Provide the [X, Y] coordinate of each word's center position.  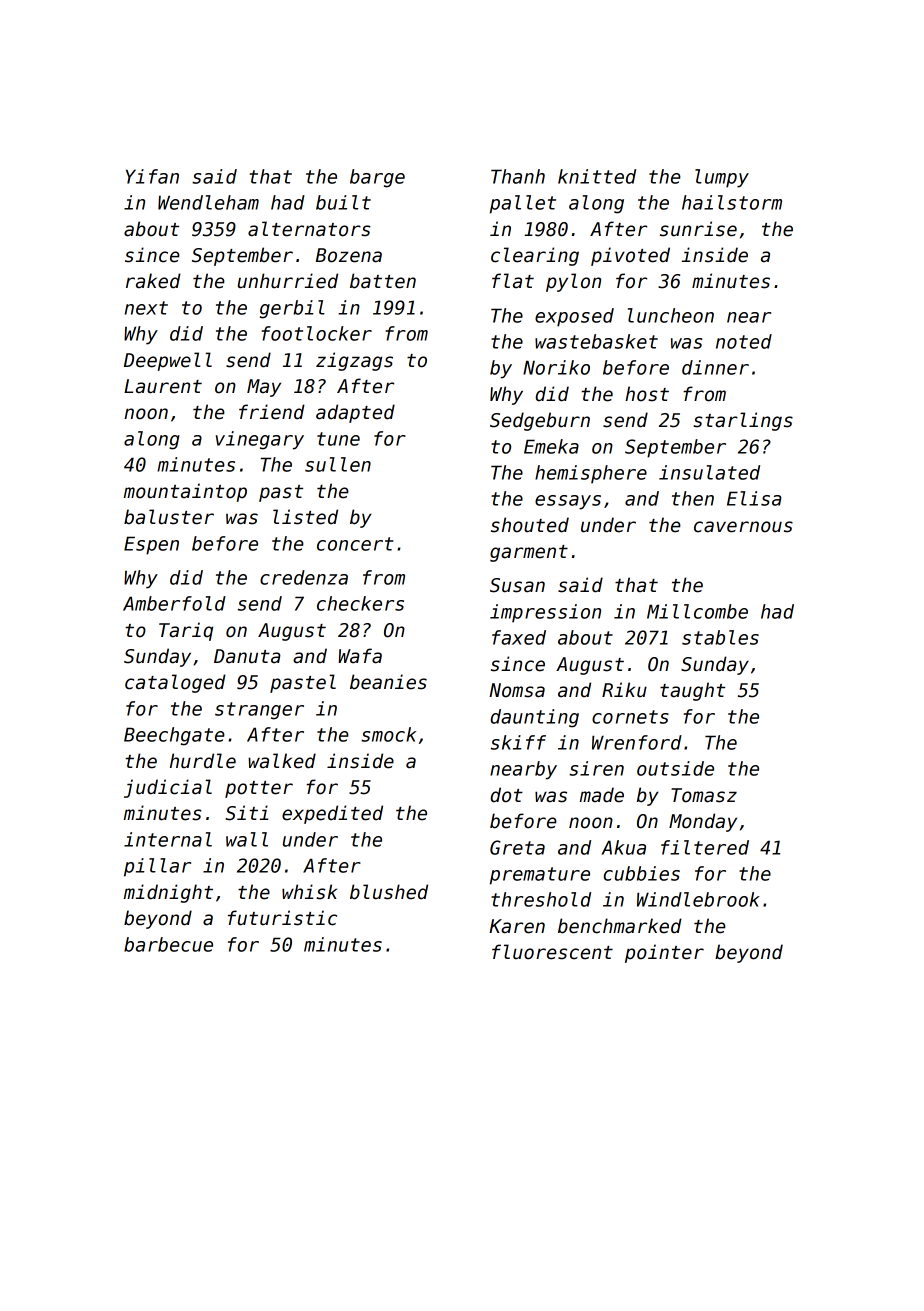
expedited [332, 814]
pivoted [630, 256]
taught [692, 691]
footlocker [316, 333]
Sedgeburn [540, 421]
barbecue [168, 944]
